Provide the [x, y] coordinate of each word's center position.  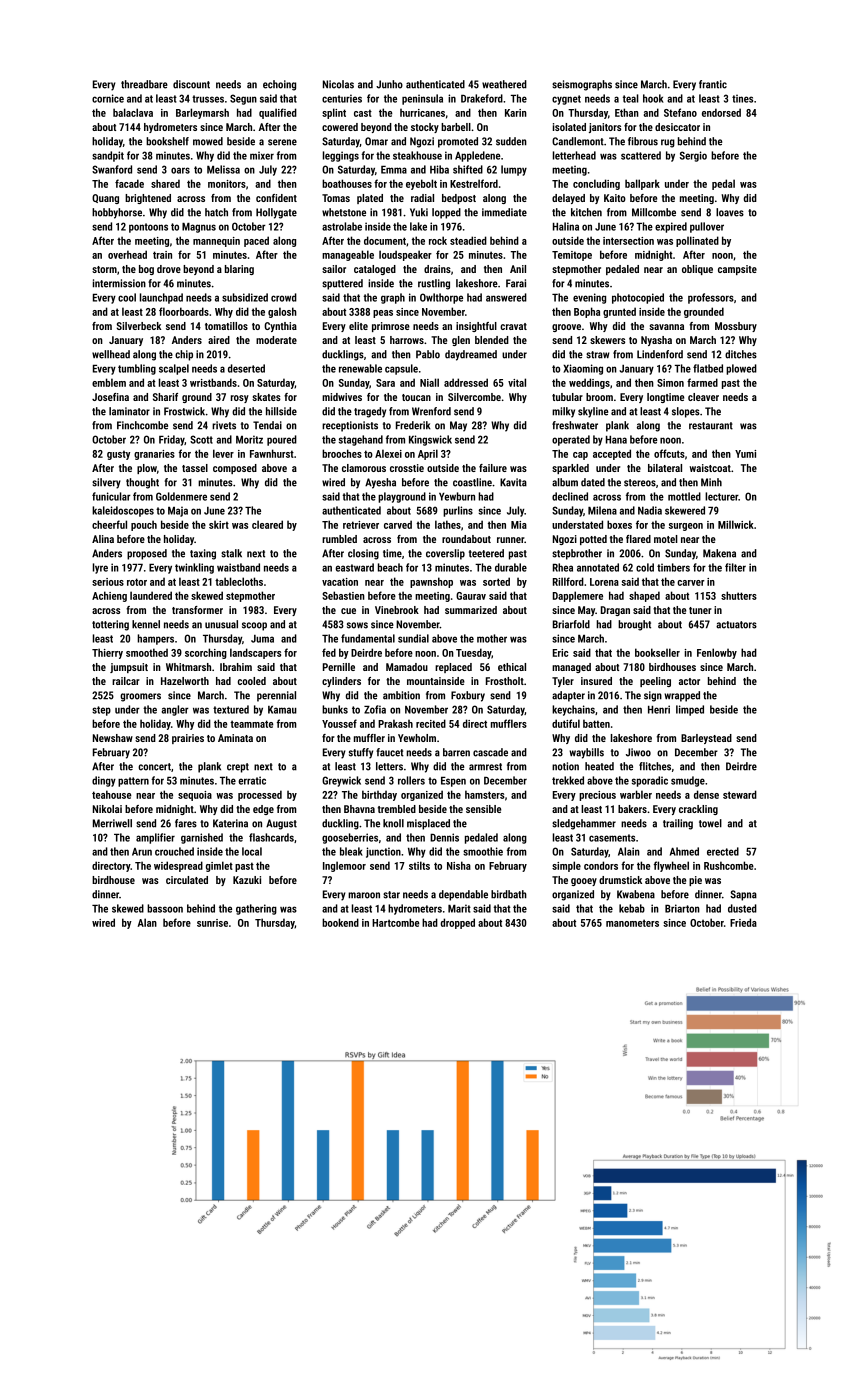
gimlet [219, 866]
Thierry [107, 653]
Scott [201, 439]
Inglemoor [344, 866]
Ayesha [380, 483]
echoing [279, 85]
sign [653, 696]
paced [256, 241]
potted [593, 540]
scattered [641, 155]
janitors [605, 128]
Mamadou [407, 667]
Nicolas [338, 84]
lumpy [514, 170]
